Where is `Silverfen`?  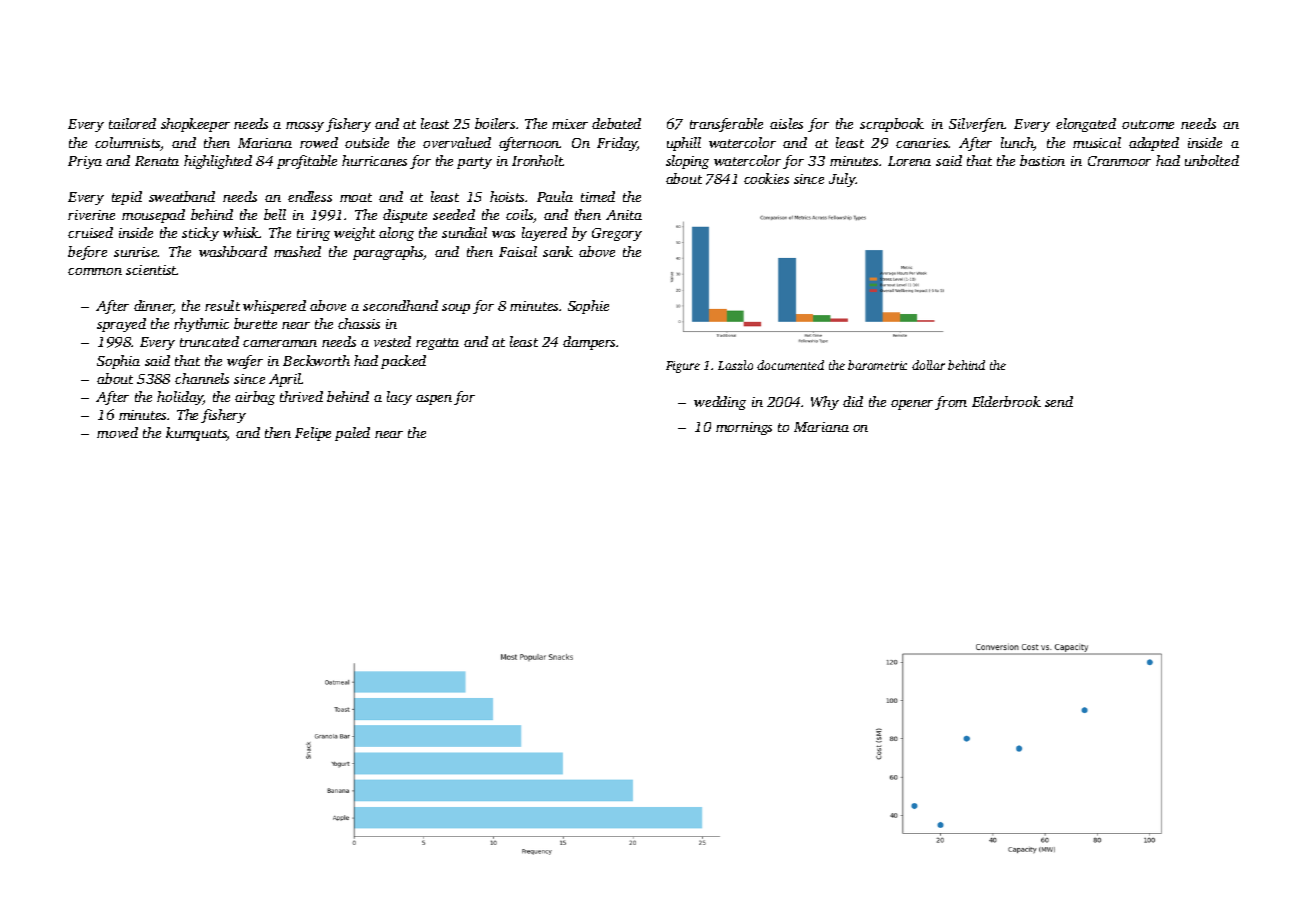 Silverfen is located at coordinates (976, 125).
